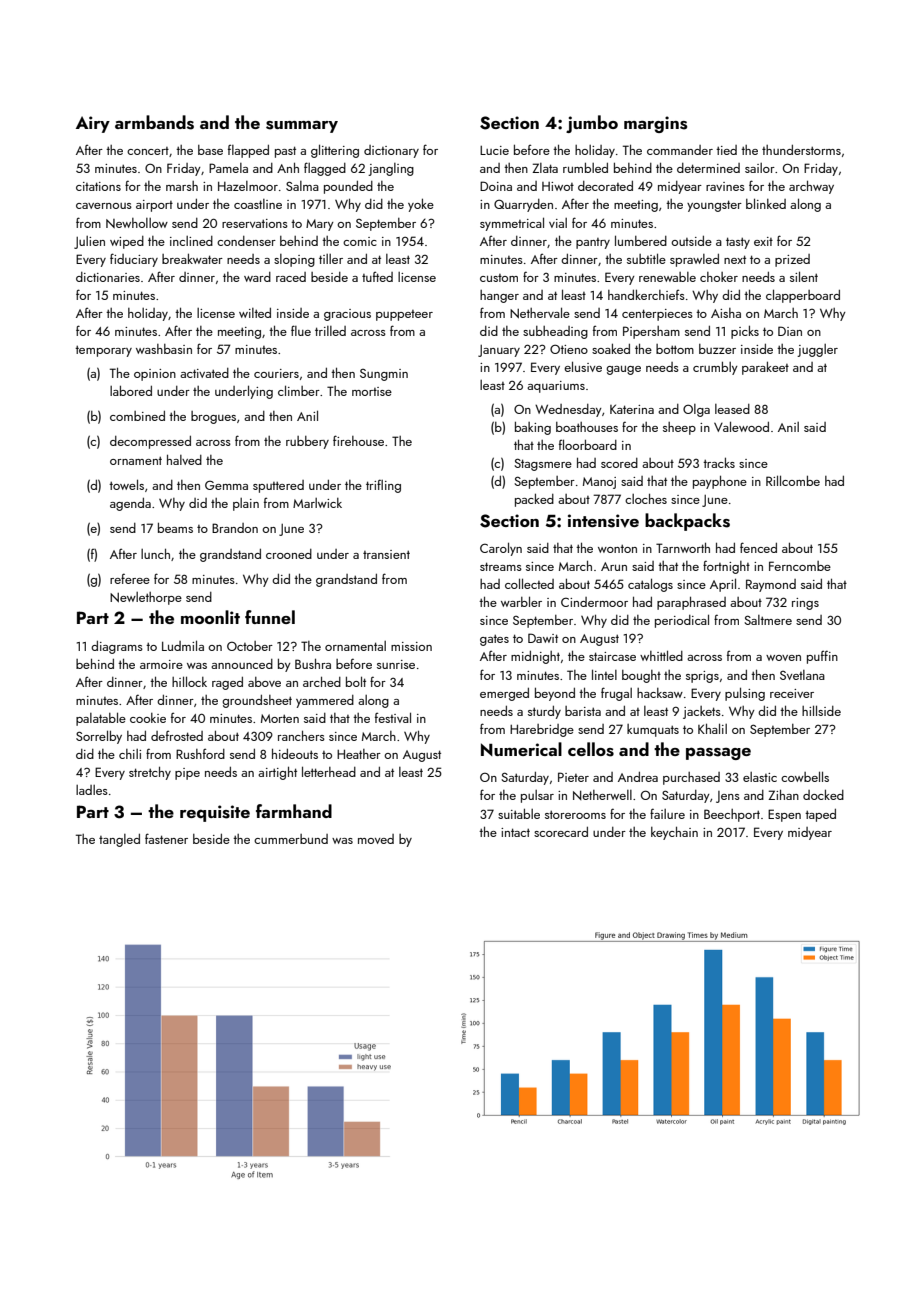 This page has width=924, height=1308. What do you see at coordinates (763, 241) in the page?
I see `exit` at bounding box center [763, 241].
